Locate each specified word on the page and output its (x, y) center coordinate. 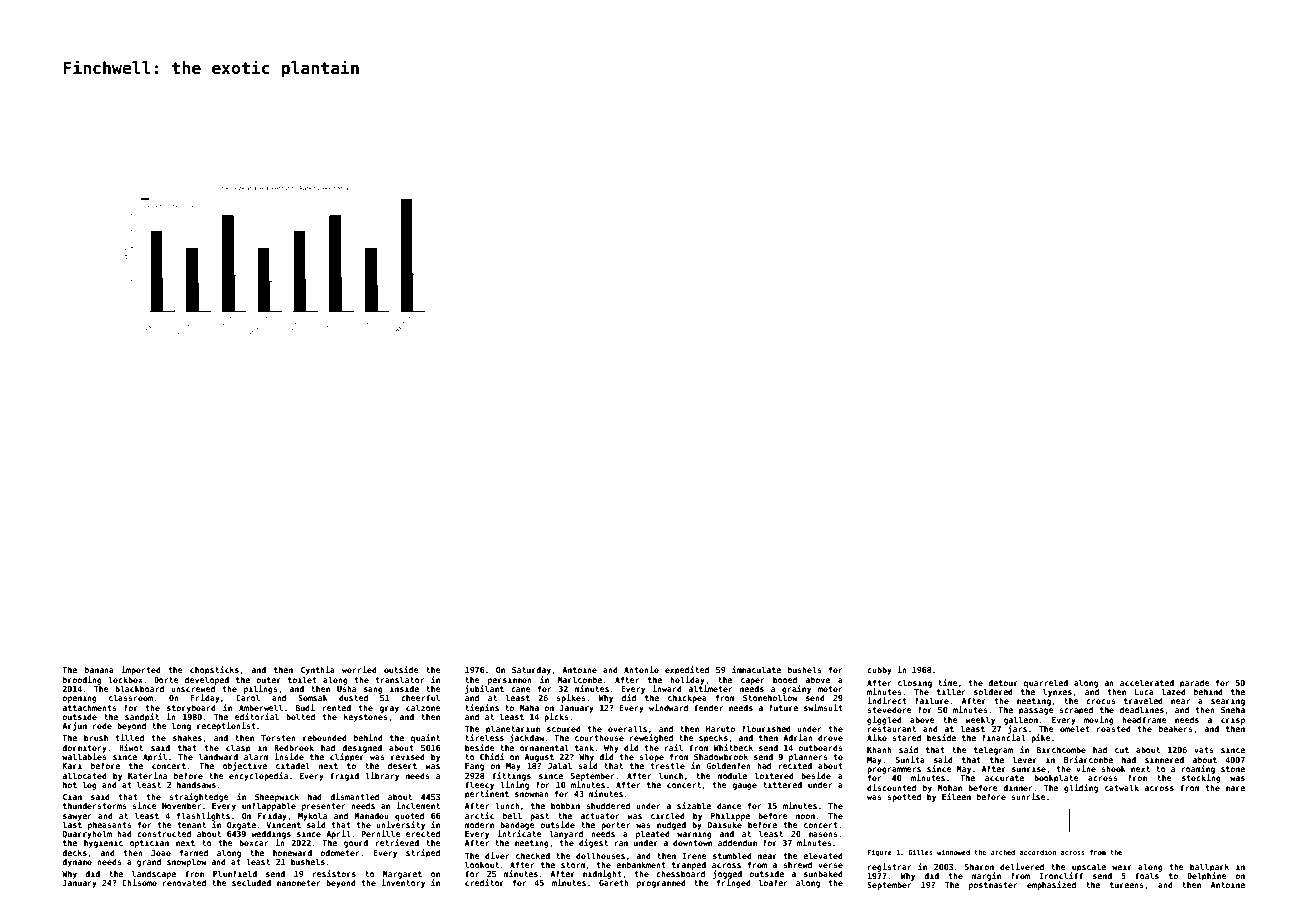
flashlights (203, 816)
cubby (879, 671)
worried (359, 669)
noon (805, 816)
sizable (694, 805)
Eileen (956, 796)
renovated (184, 882)
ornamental (544, 747)
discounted (891, 787)
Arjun (74, 726)
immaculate (756, 669)
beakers (1176, 728)
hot (70, 784)
